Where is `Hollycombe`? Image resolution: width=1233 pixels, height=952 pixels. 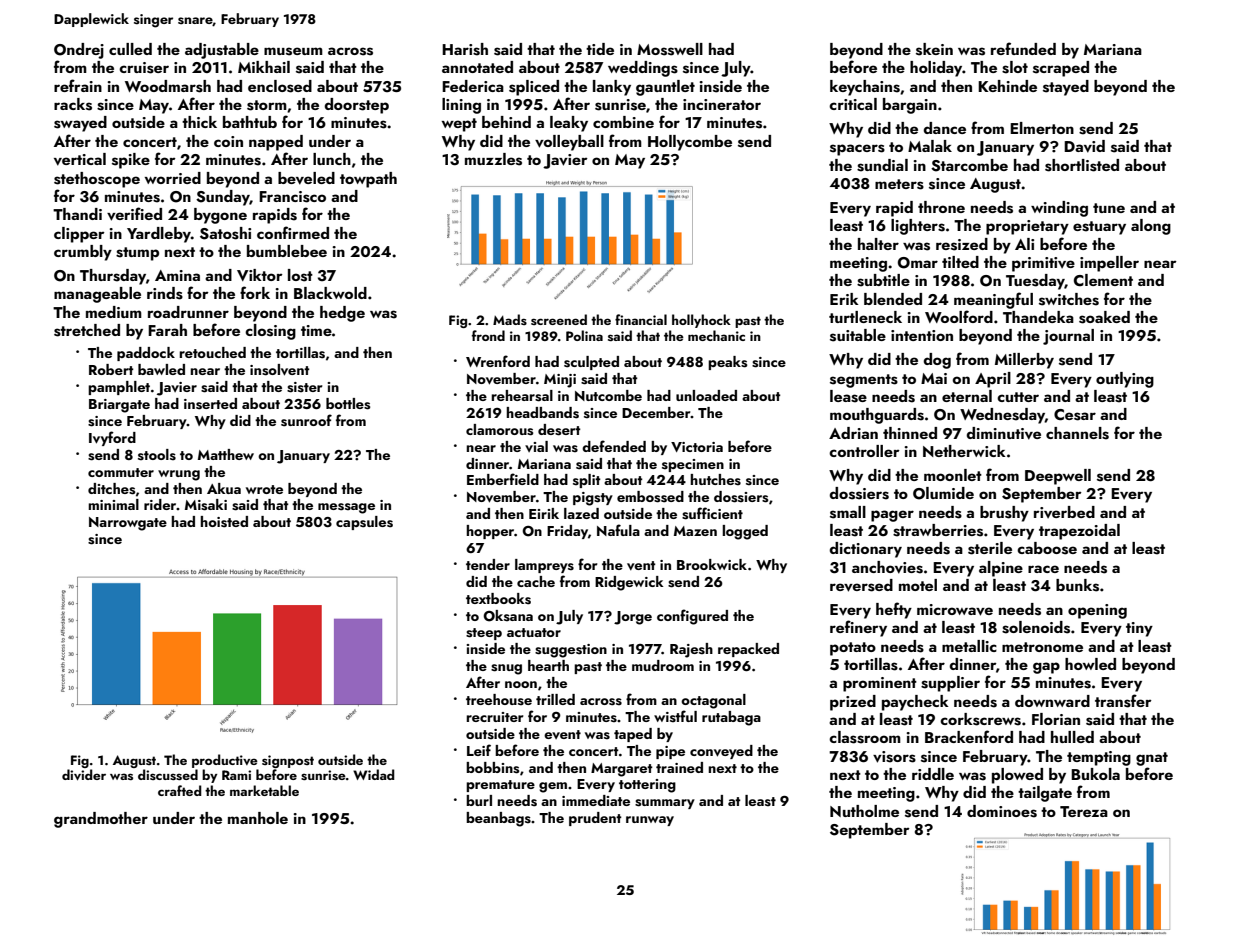 Hollycombe is located at coordinates (690, 143).
